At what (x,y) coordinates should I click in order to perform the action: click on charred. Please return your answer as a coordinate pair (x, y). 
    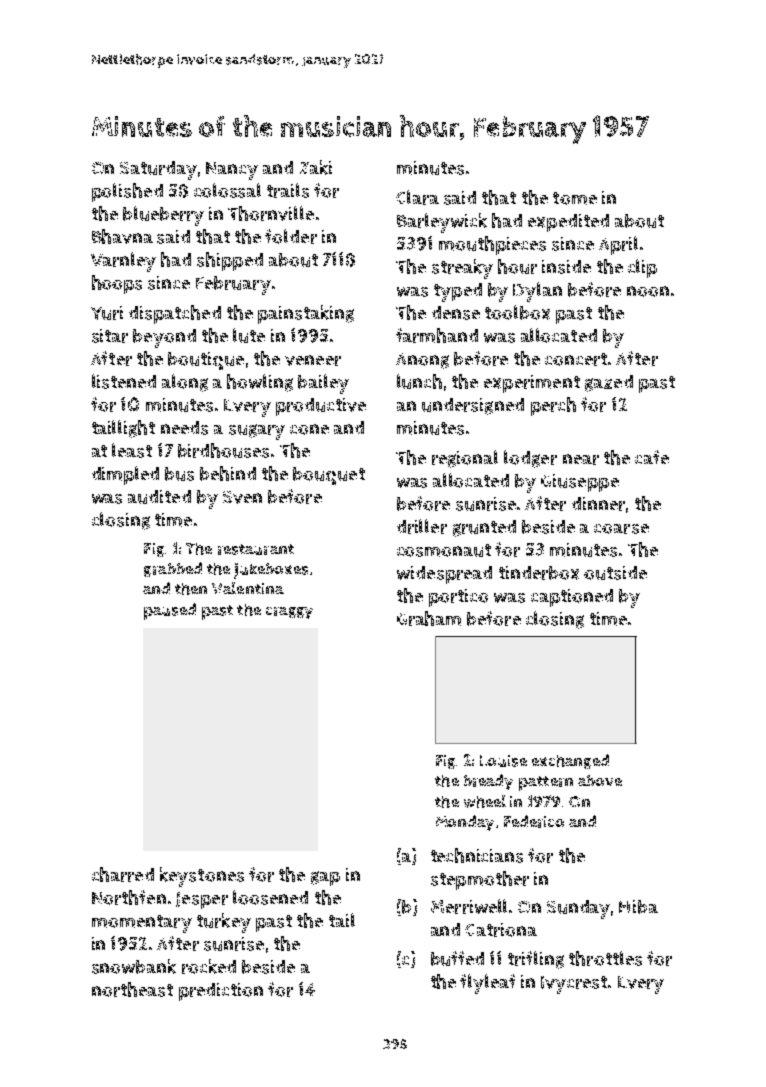
    Looking at the image, I should click on (123, 874).
